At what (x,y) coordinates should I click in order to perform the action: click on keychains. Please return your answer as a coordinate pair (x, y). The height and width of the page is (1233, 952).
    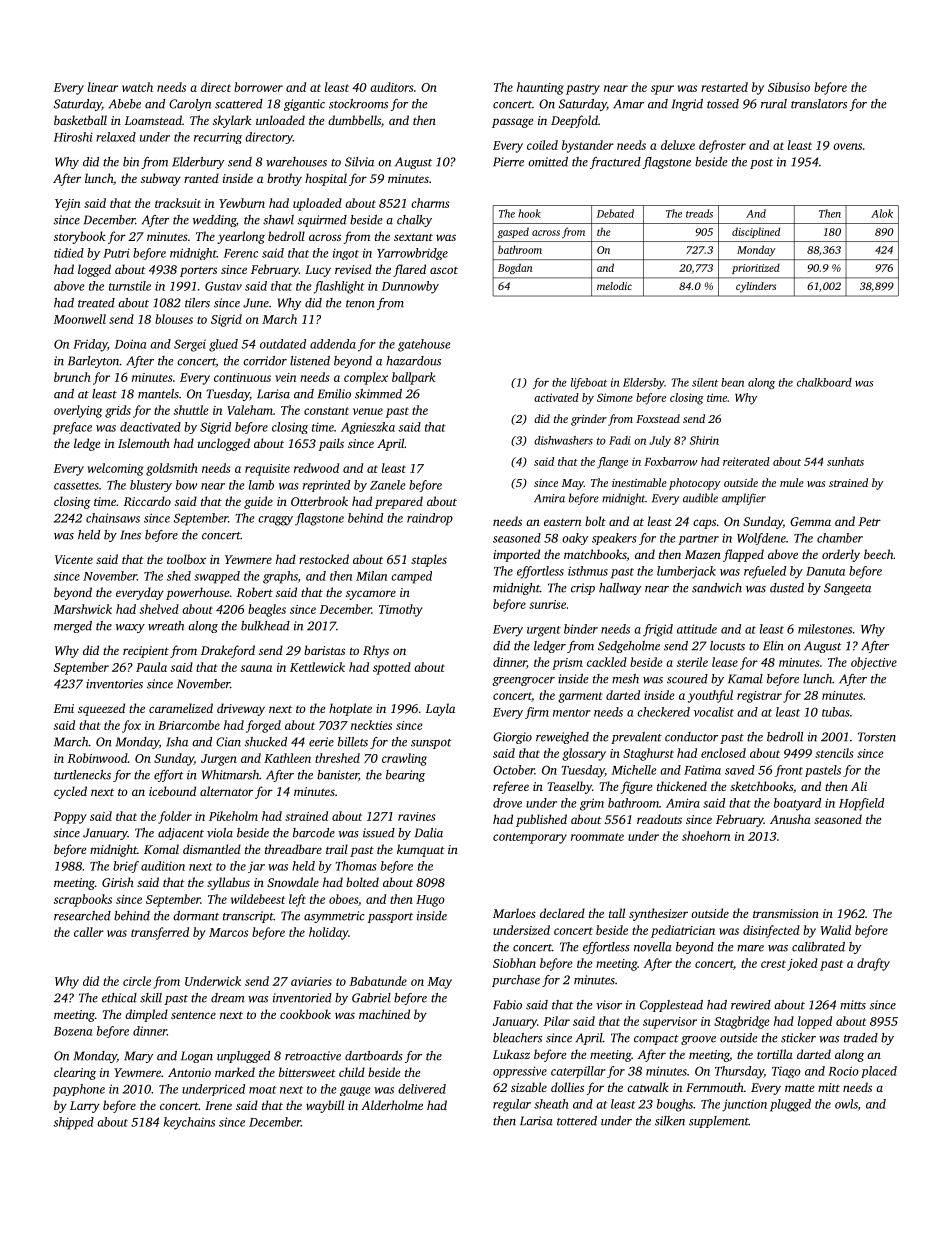
    Looking at the image, I should click on (189, 1123).
